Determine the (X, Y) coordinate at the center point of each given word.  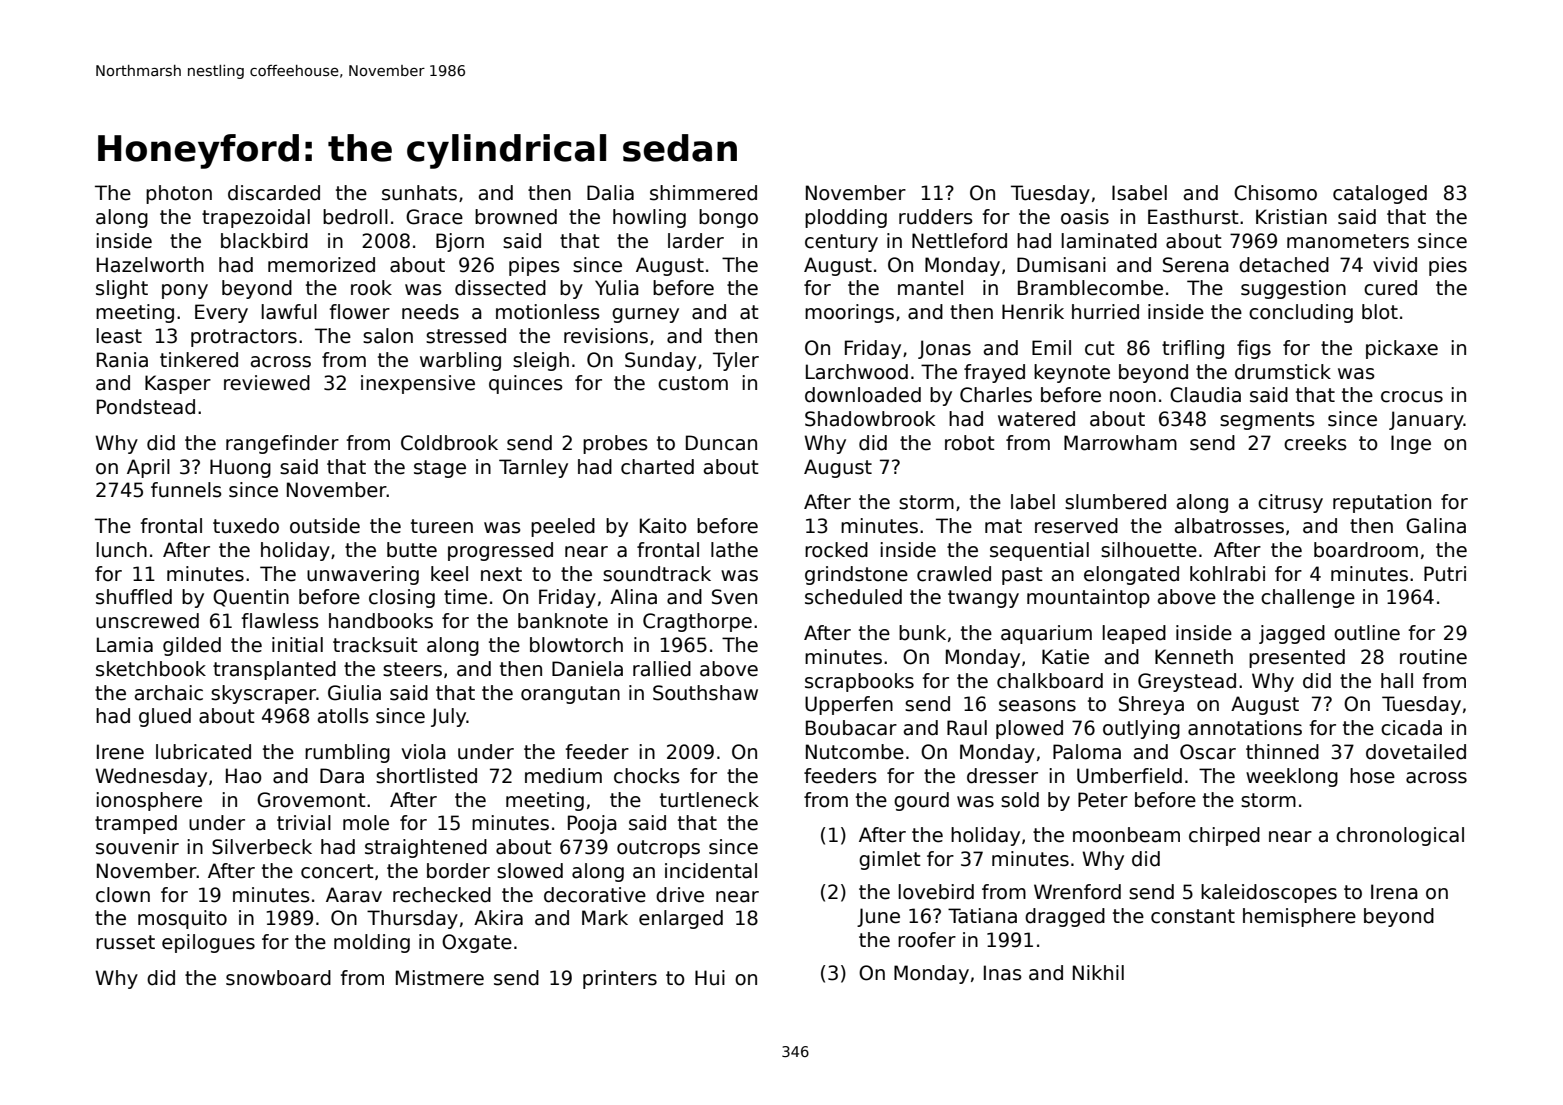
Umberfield (1129, 776)
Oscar (1208, 752)
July (448, 717)
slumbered (1115, 502)
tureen (442, 526)
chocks (647, 776)
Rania (122, 360)
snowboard (278, 978)
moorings (849, 313)
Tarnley (533, 468)
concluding (1301, 313)
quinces (526, 384)
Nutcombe (855, 752)
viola (424, 752)
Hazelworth (150, 265)
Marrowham (1120, 443)
